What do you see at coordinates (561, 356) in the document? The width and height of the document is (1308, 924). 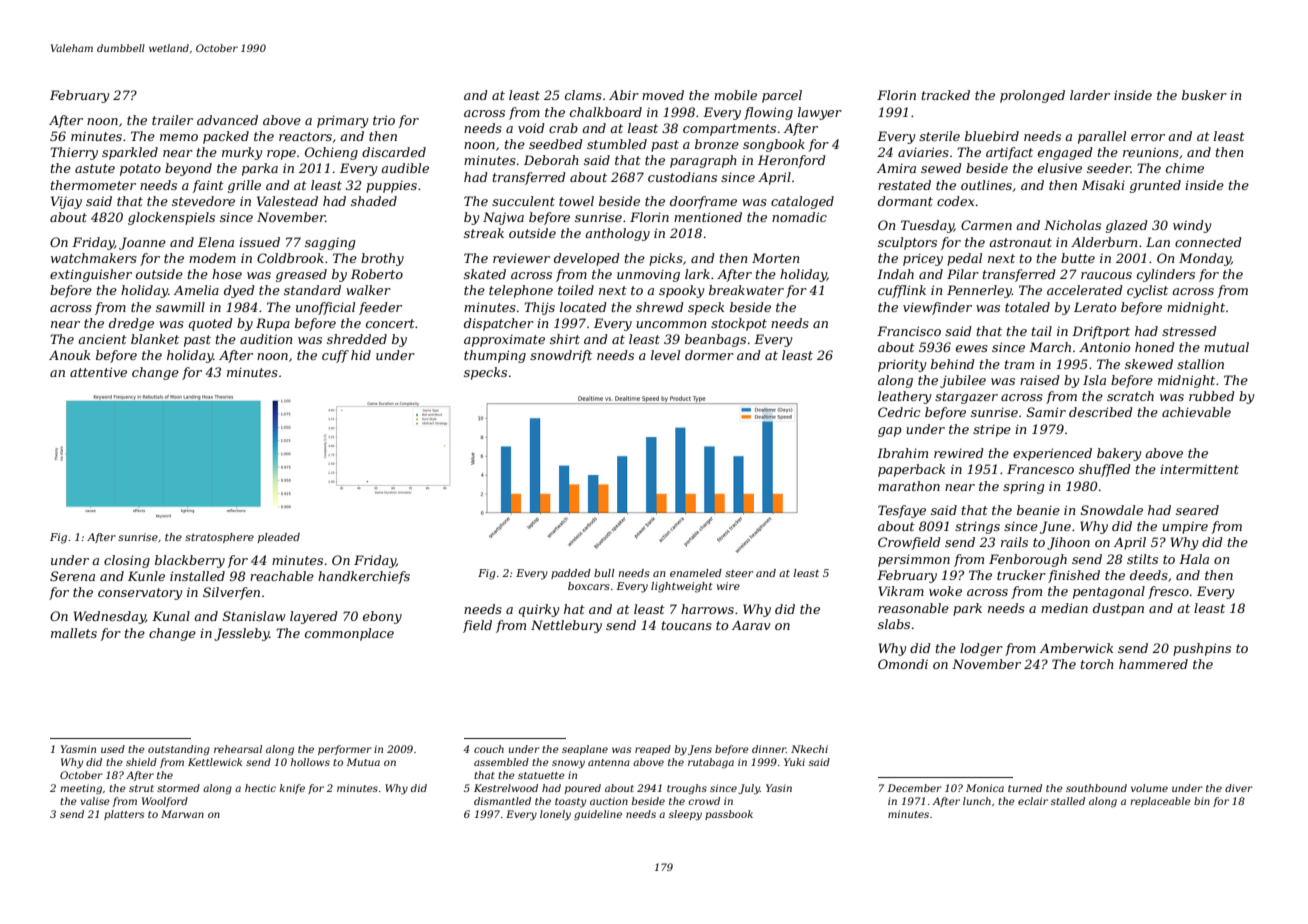 I see `snowdrift` at bounding box center [561, 356].
